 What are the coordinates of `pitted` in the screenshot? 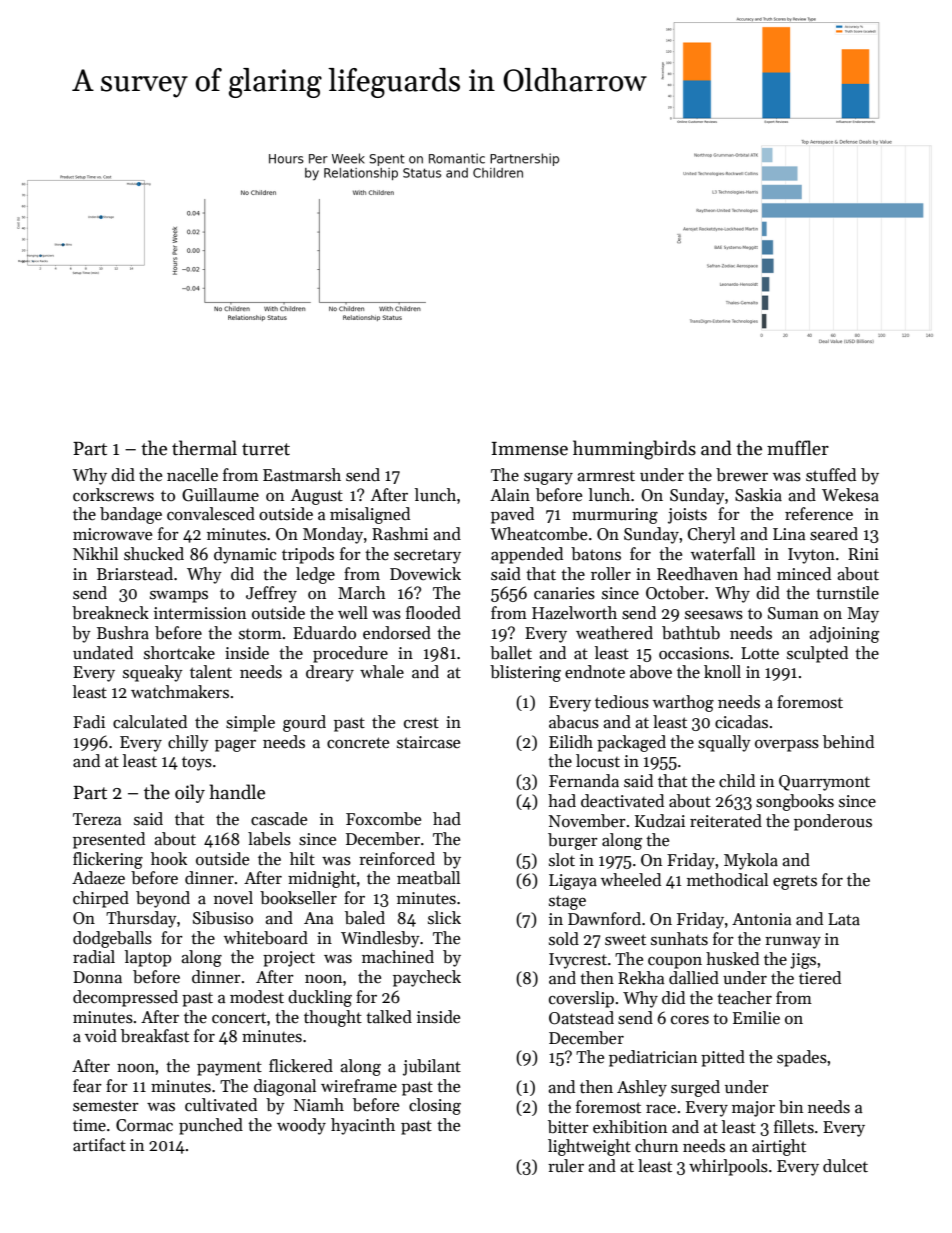 It's located at (723, 1058).
